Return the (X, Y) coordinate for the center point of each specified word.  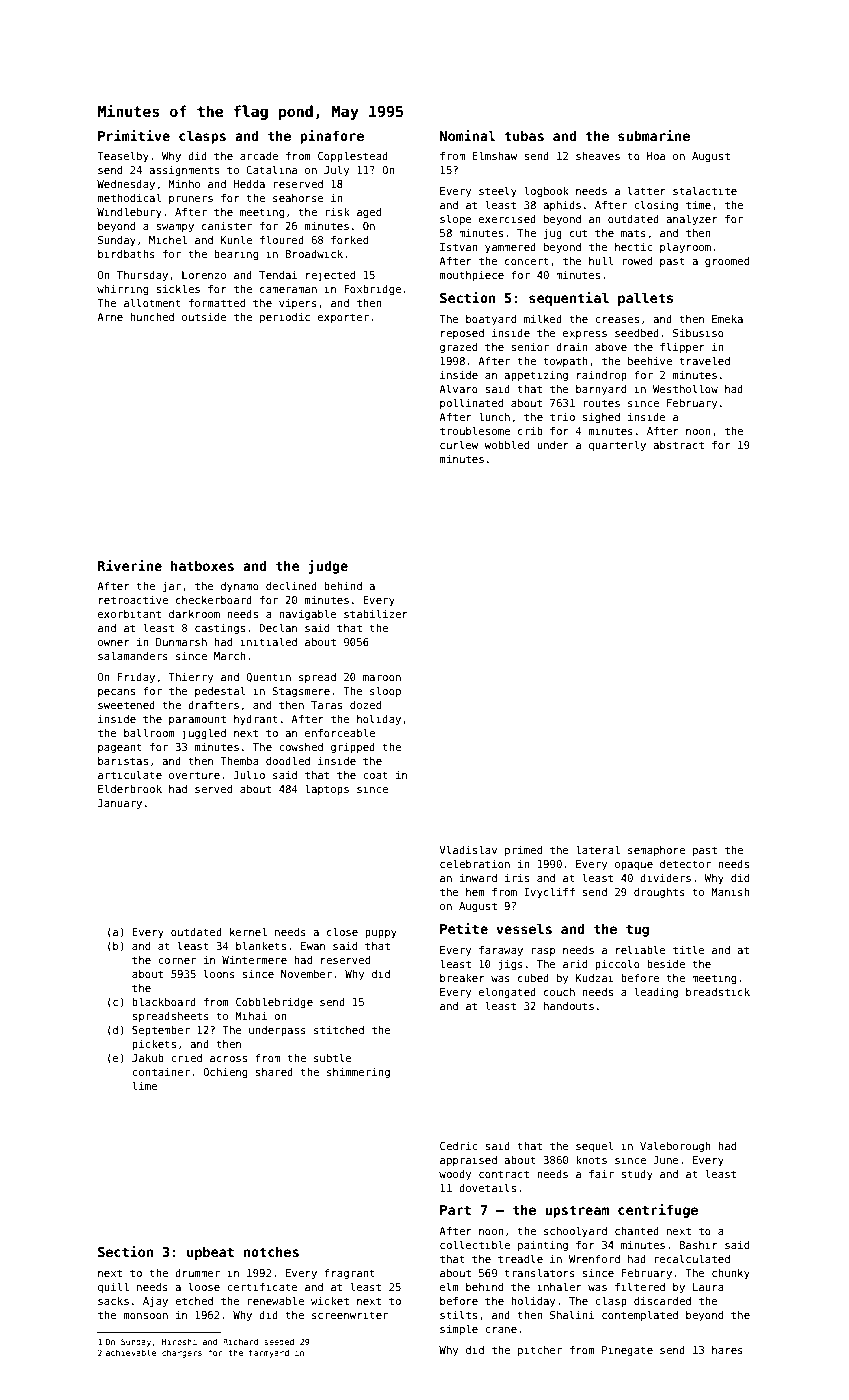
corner (177, 961)
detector (685, 864)
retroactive (133, 600)
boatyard (491, 320)
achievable (131, 1352)
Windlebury (129, 212)
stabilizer (376, 613)
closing (656, 205)
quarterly (617, 445)
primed (523, 851)
